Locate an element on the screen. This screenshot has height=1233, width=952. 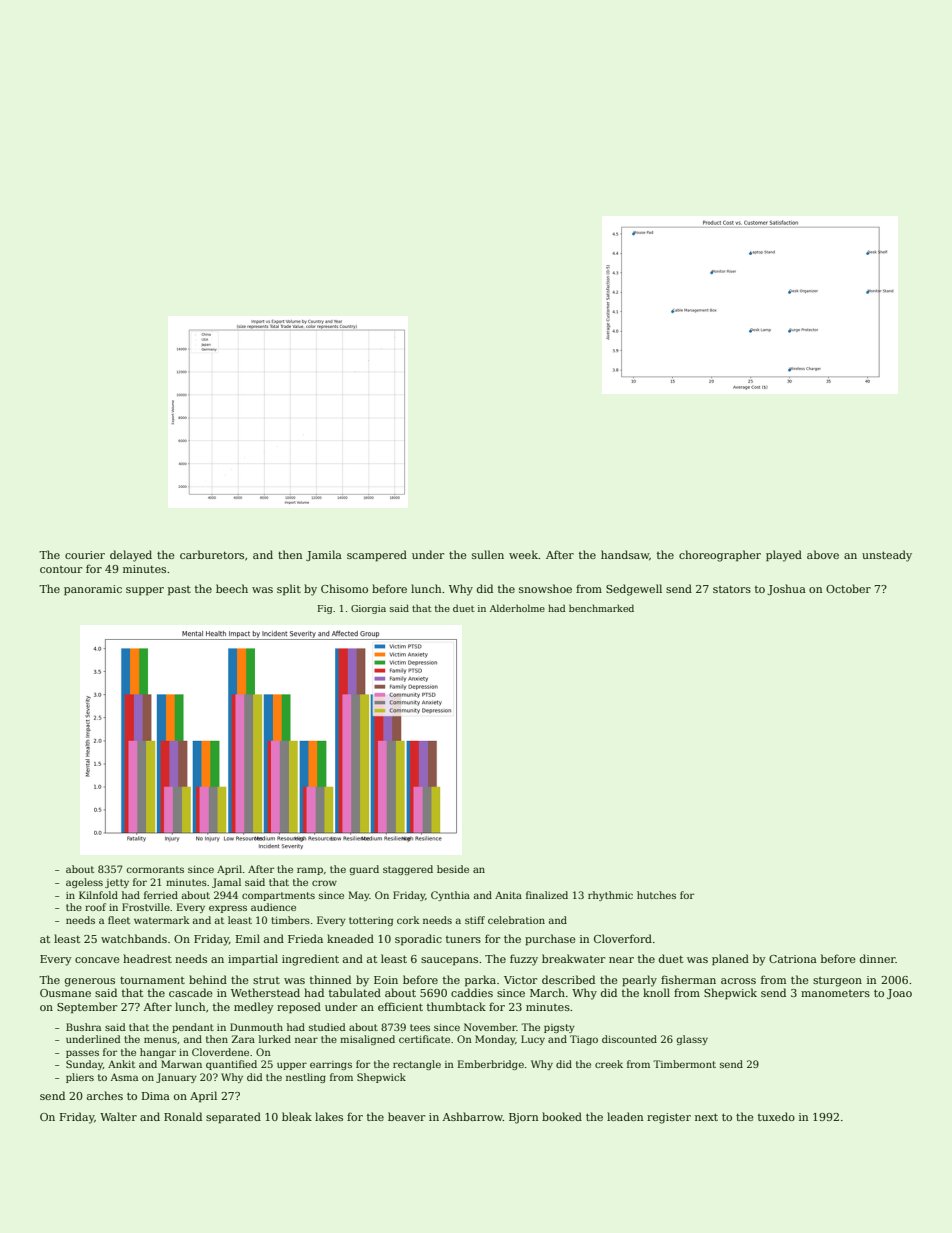
contour is located at coordinates (61, 569).
